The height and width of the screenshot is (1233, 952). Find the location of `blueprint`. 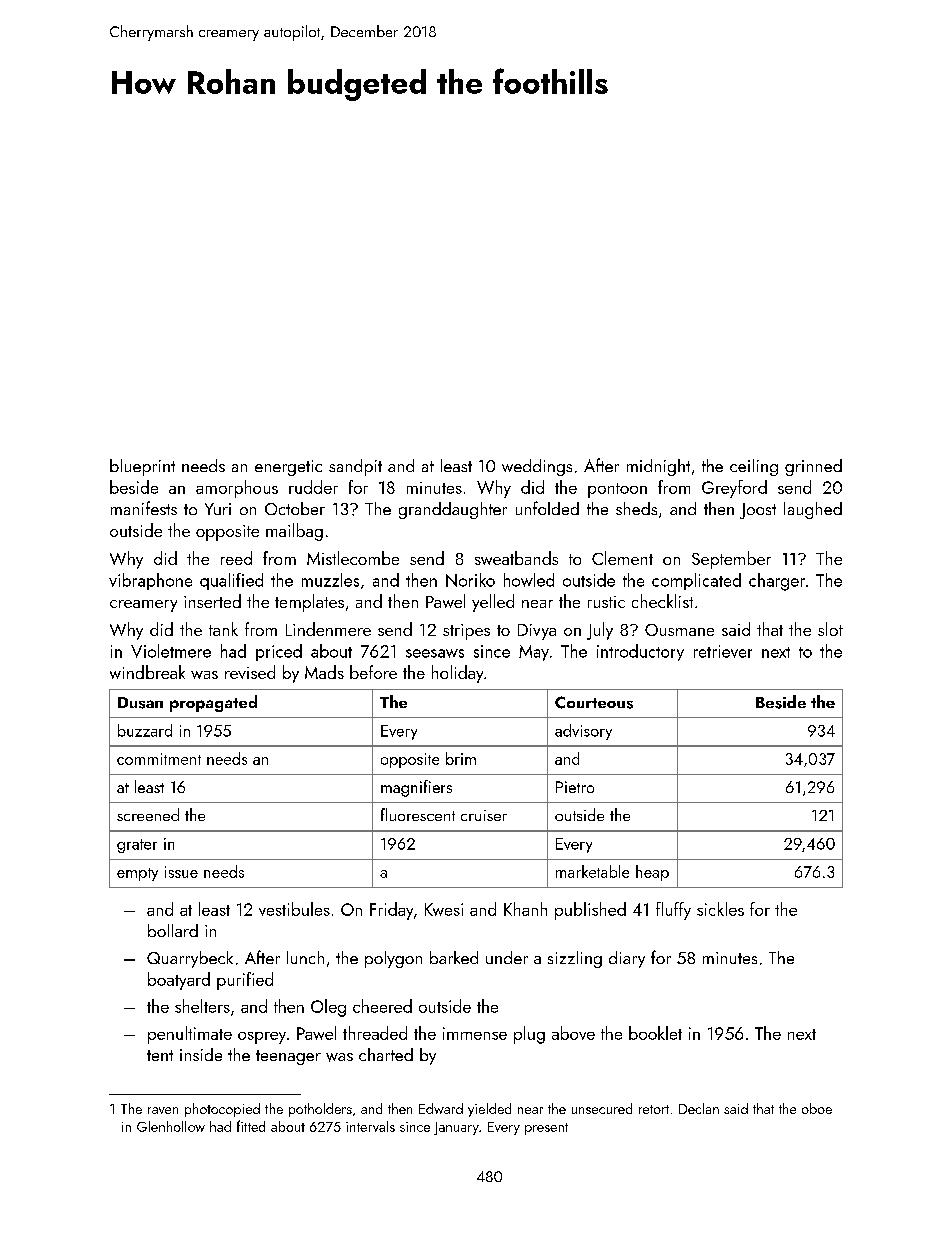

blueprint is located at coordinates (142, 467).
